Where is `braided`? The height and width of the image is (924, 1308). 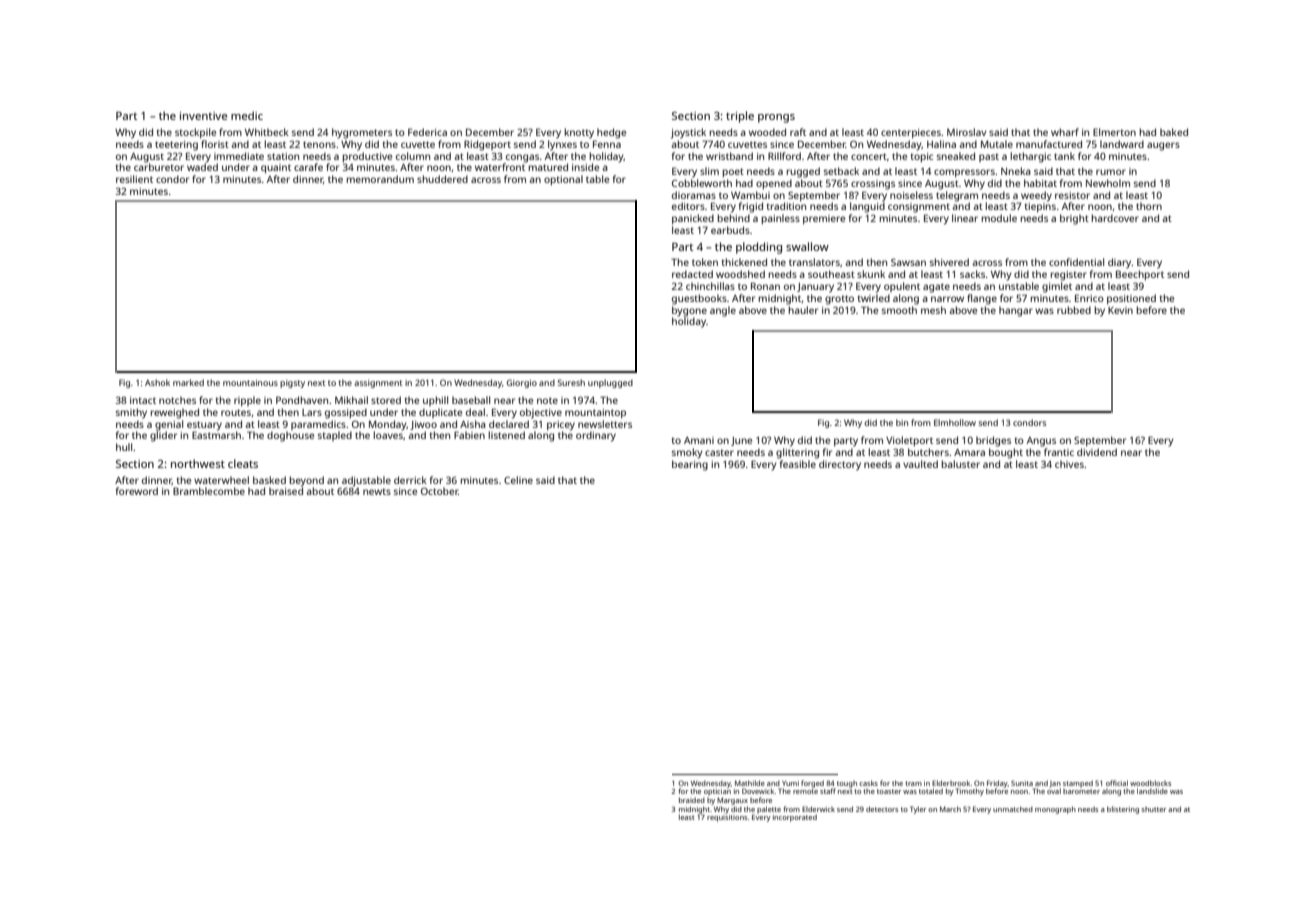
braided is located at coordinates (692, 800).
